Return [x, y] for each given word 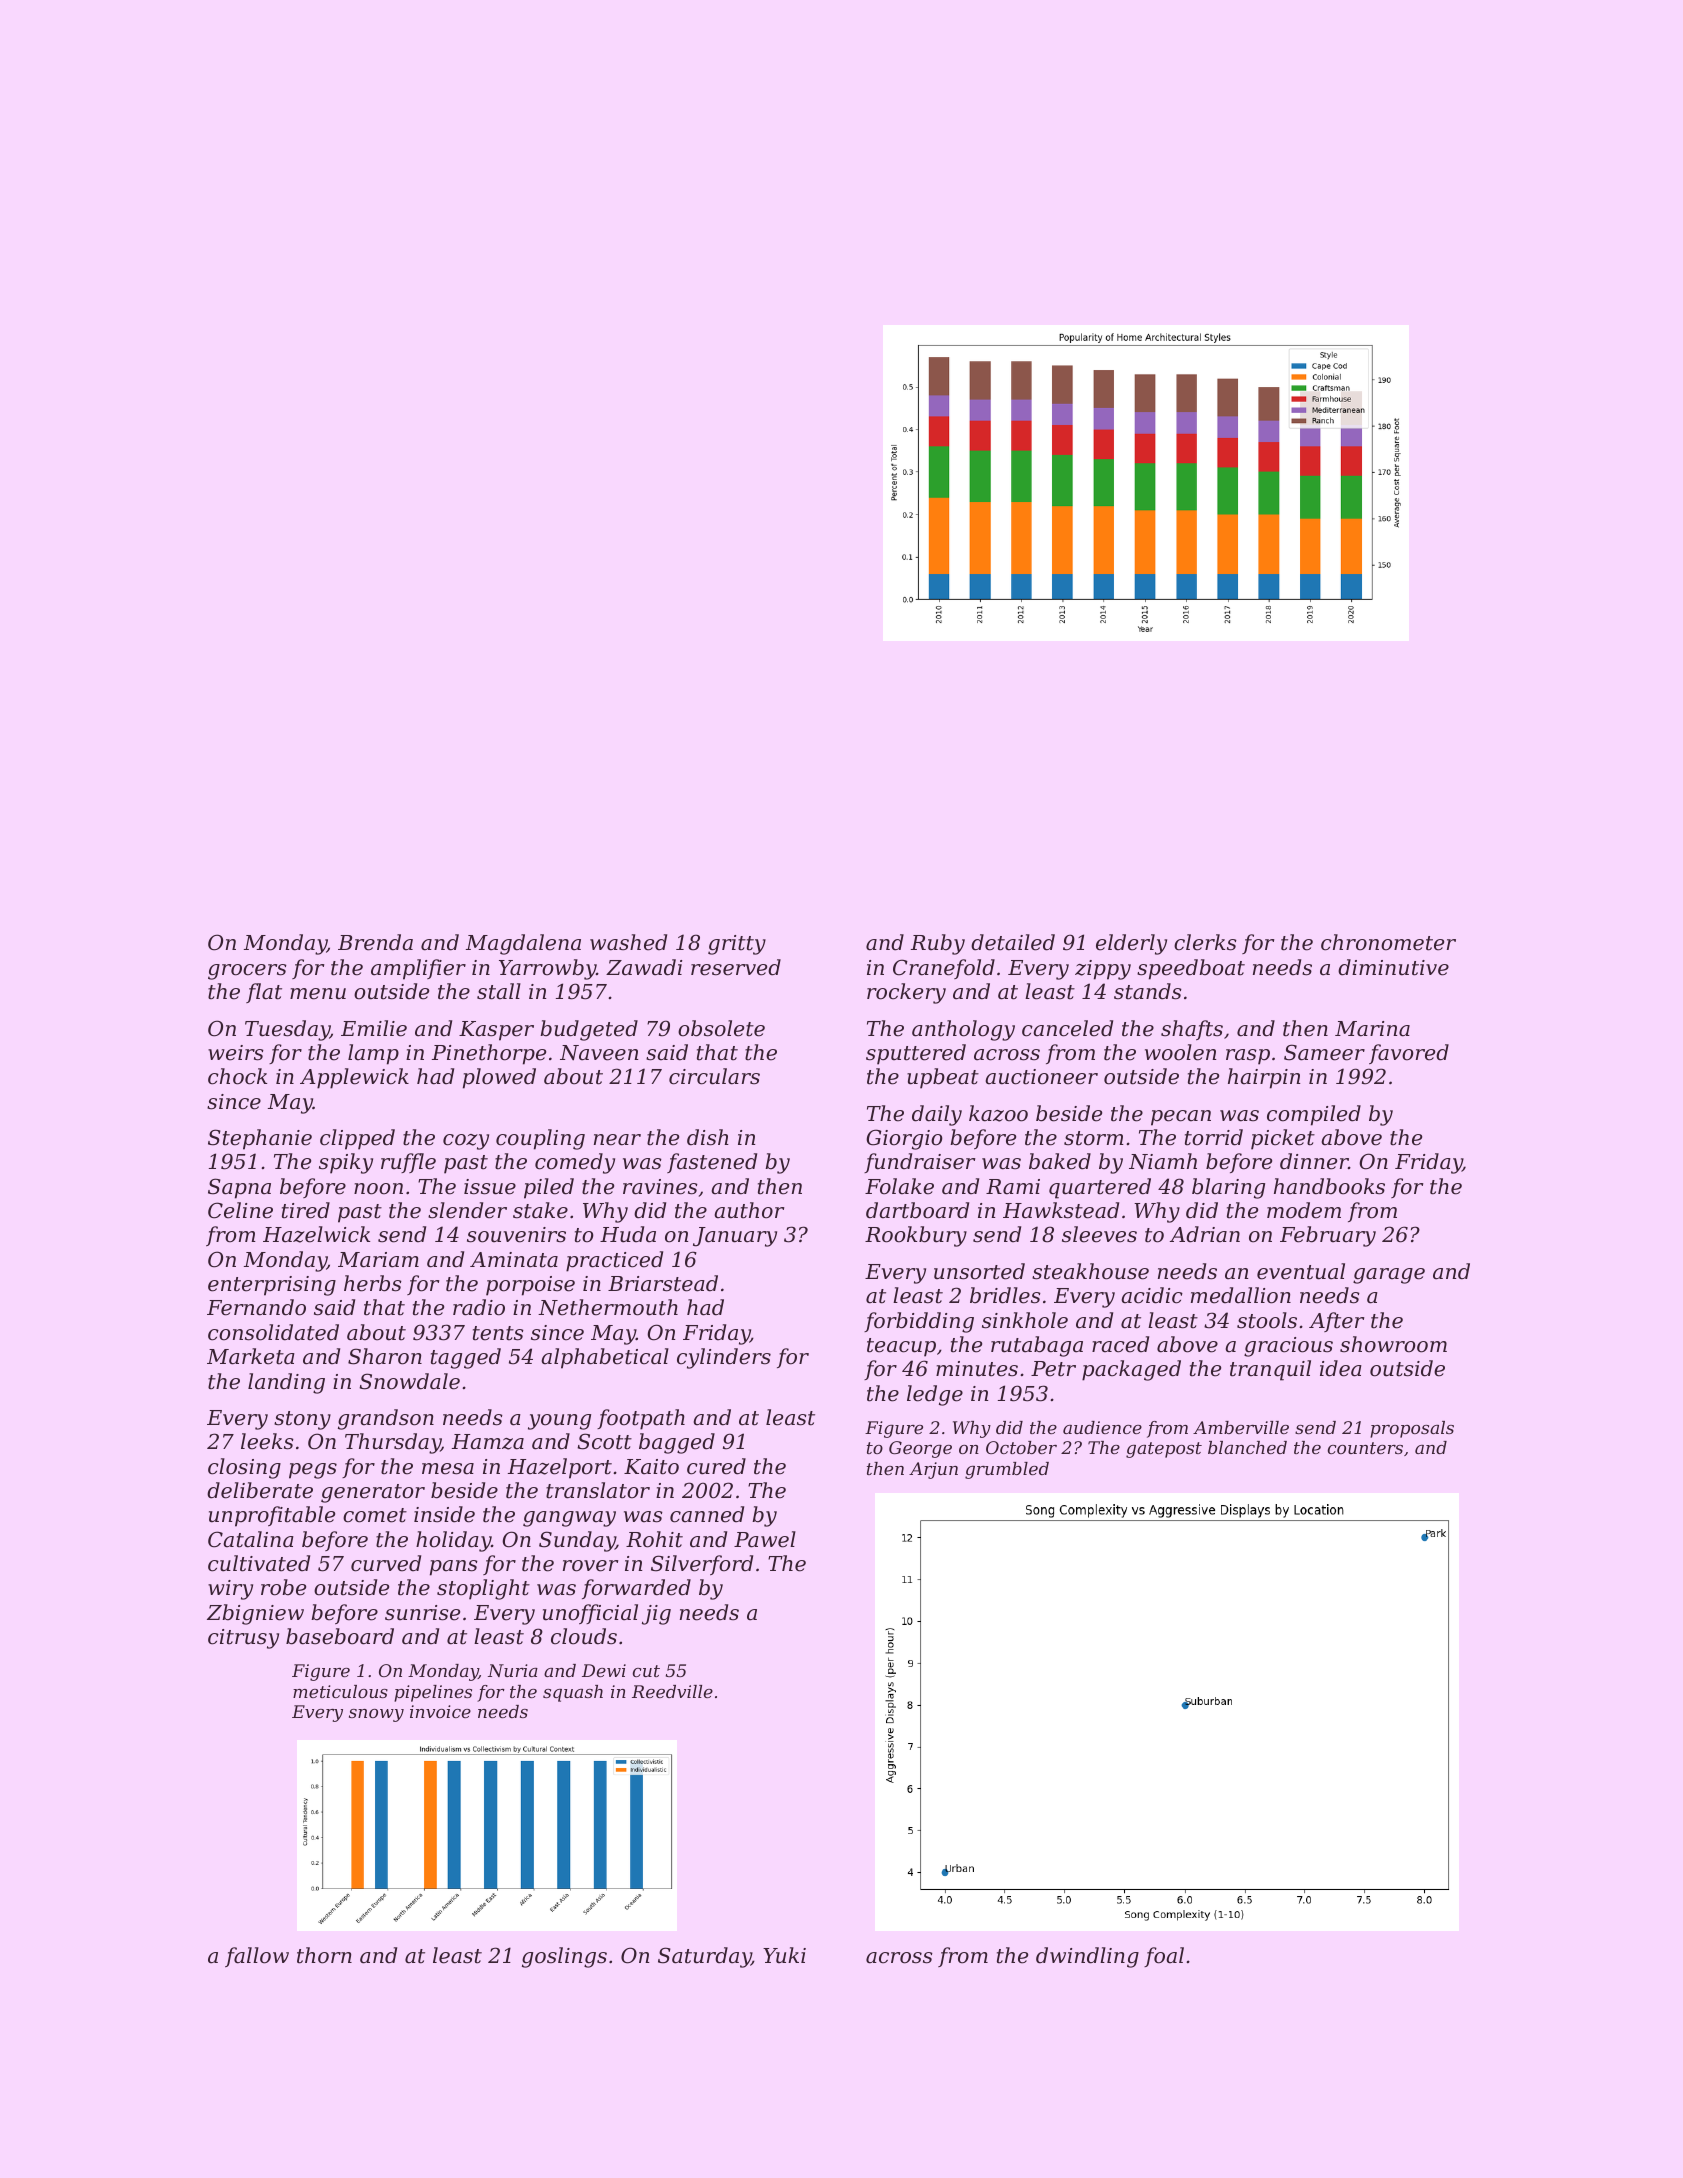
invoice [440, 1711]
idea [1341, 1368]
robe [283, 1587]
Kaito [651, 1467]
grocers [247, 972]
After [1336, 1322]
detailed [1013, 942]
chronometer [1388, 942]
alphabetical [605, 1358]
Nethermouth [608, 1307]
